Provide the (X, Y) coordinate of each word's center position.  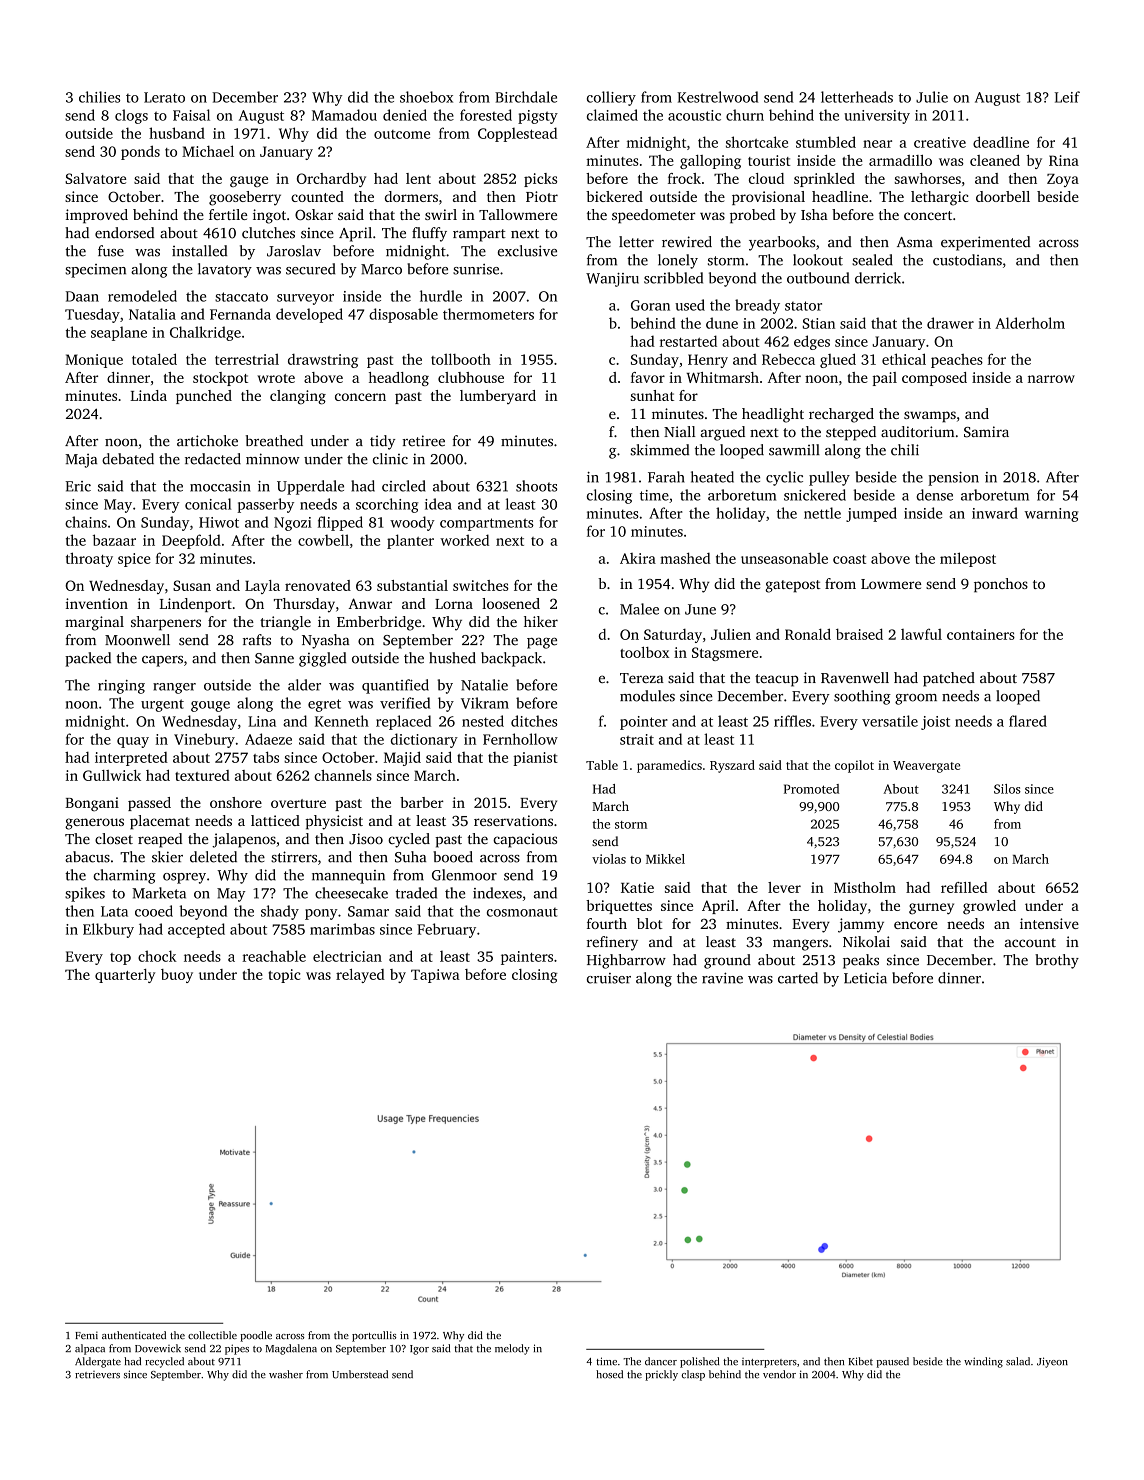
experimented (985, 243)
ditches (534, 721)
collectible (212, 1335)
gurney (931, 909)
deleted (213, 857)
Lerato (164, 97)
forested (486, 115)
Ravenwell (855, 678)
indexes (497, 893)
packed (88, 659)
